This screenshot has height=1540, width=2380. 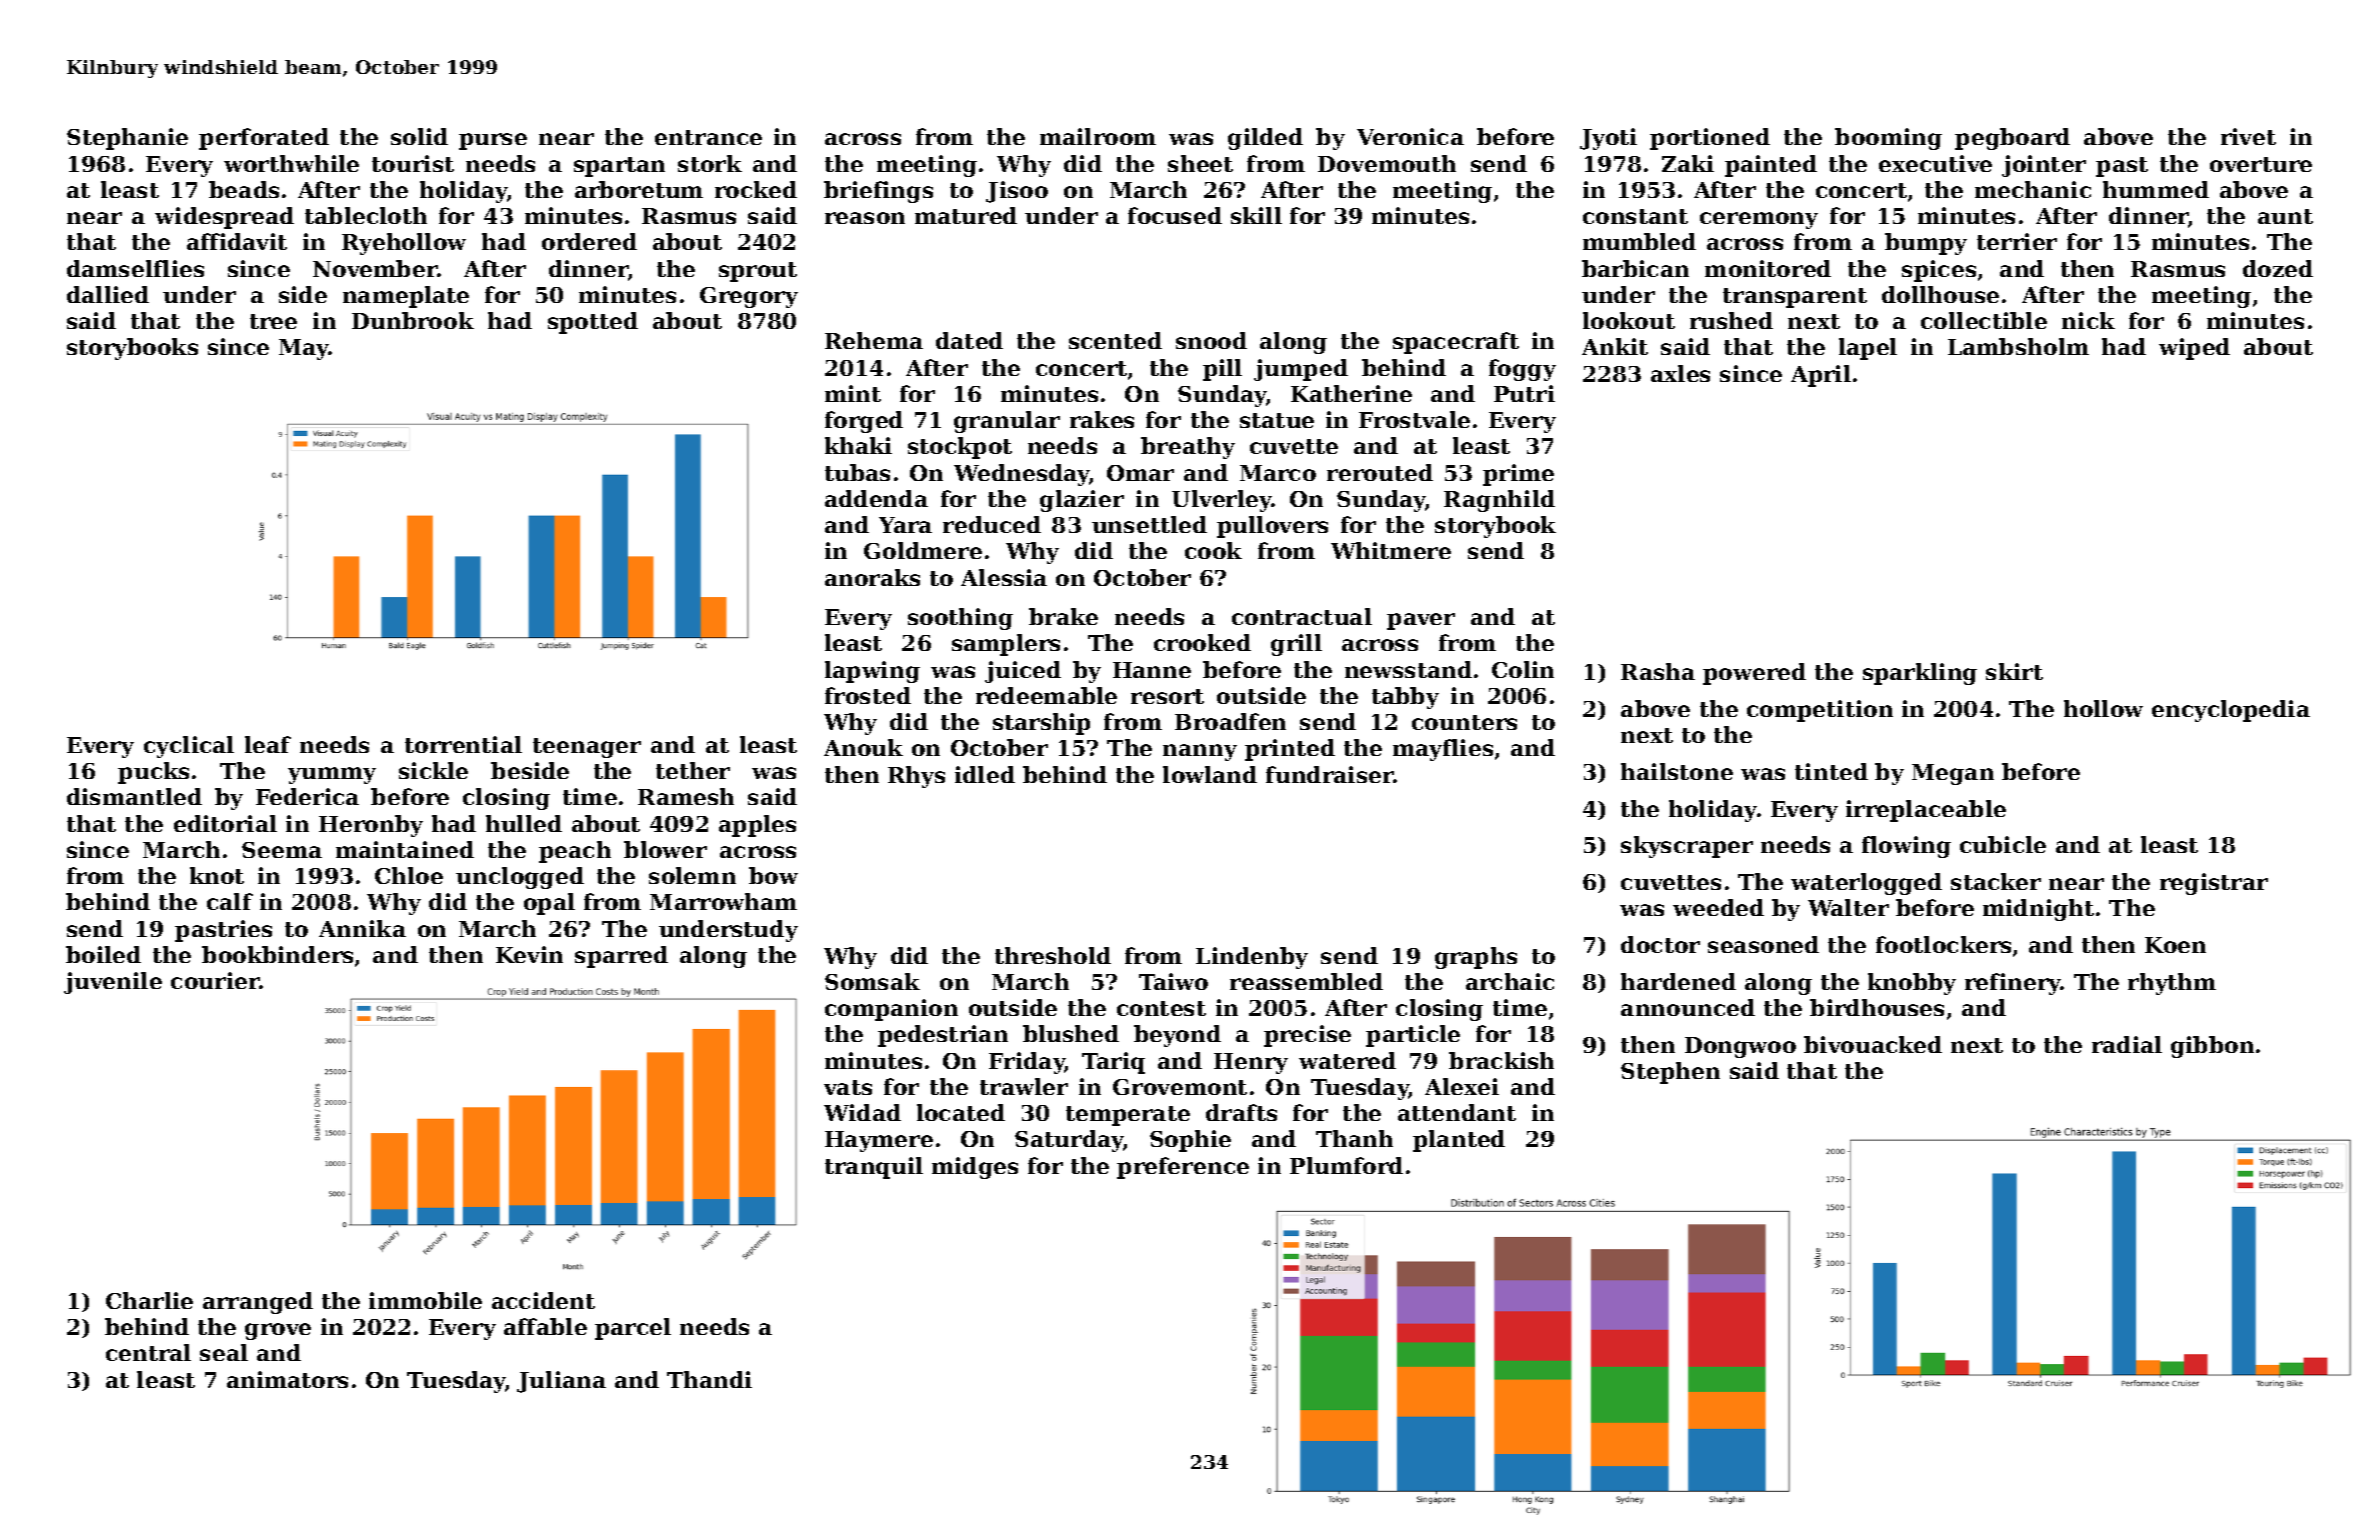 What do you see at coordinates (960, 619) in the screenshot?
I see `soothing` at bounding box center [960, 619].
